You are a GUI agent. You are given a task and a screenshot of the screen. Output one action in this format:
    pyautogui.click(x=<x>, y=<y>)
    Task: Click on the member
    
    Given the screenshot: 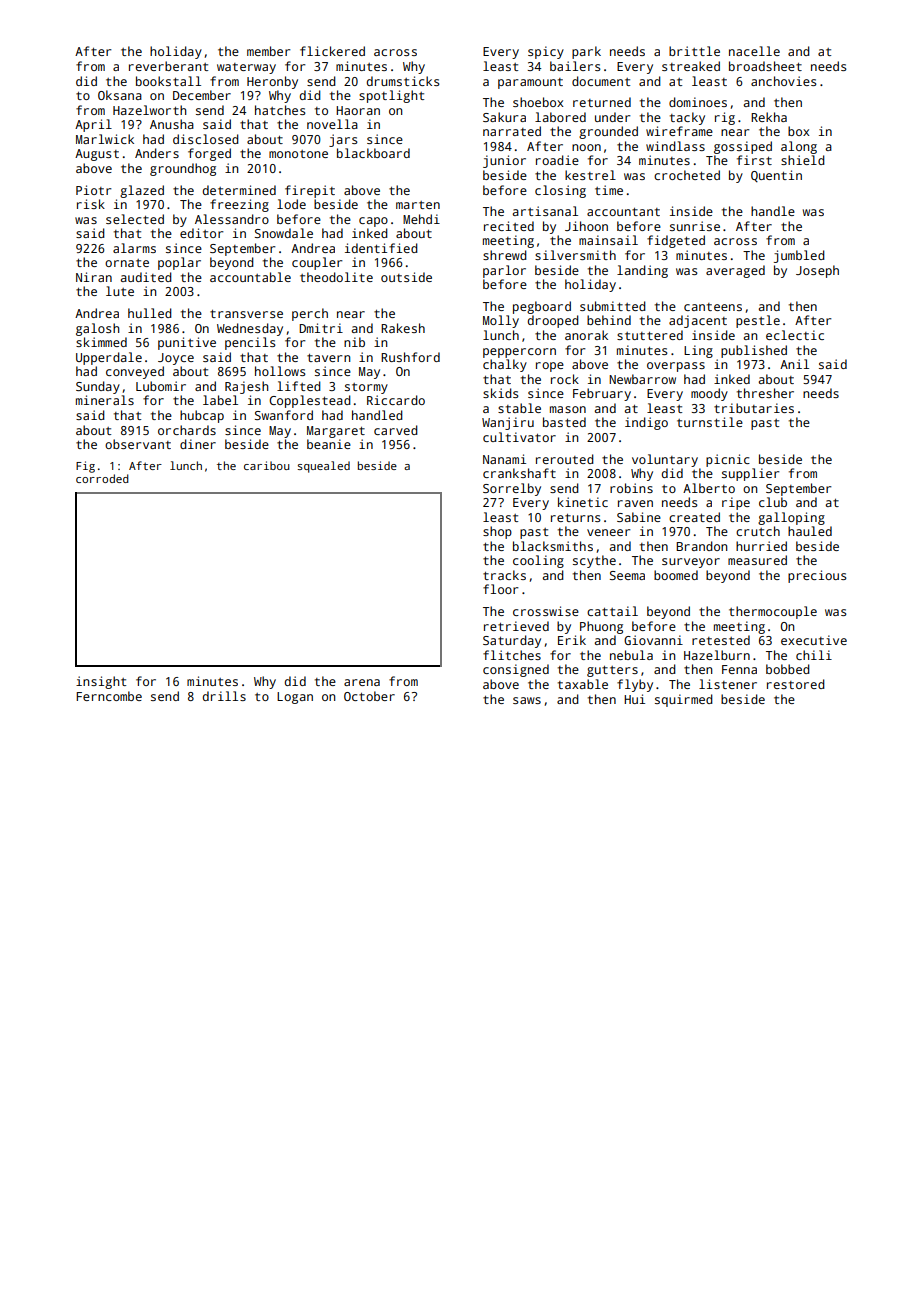 What is the action you would take?
    pyautogui.click(x=269, y=51)
